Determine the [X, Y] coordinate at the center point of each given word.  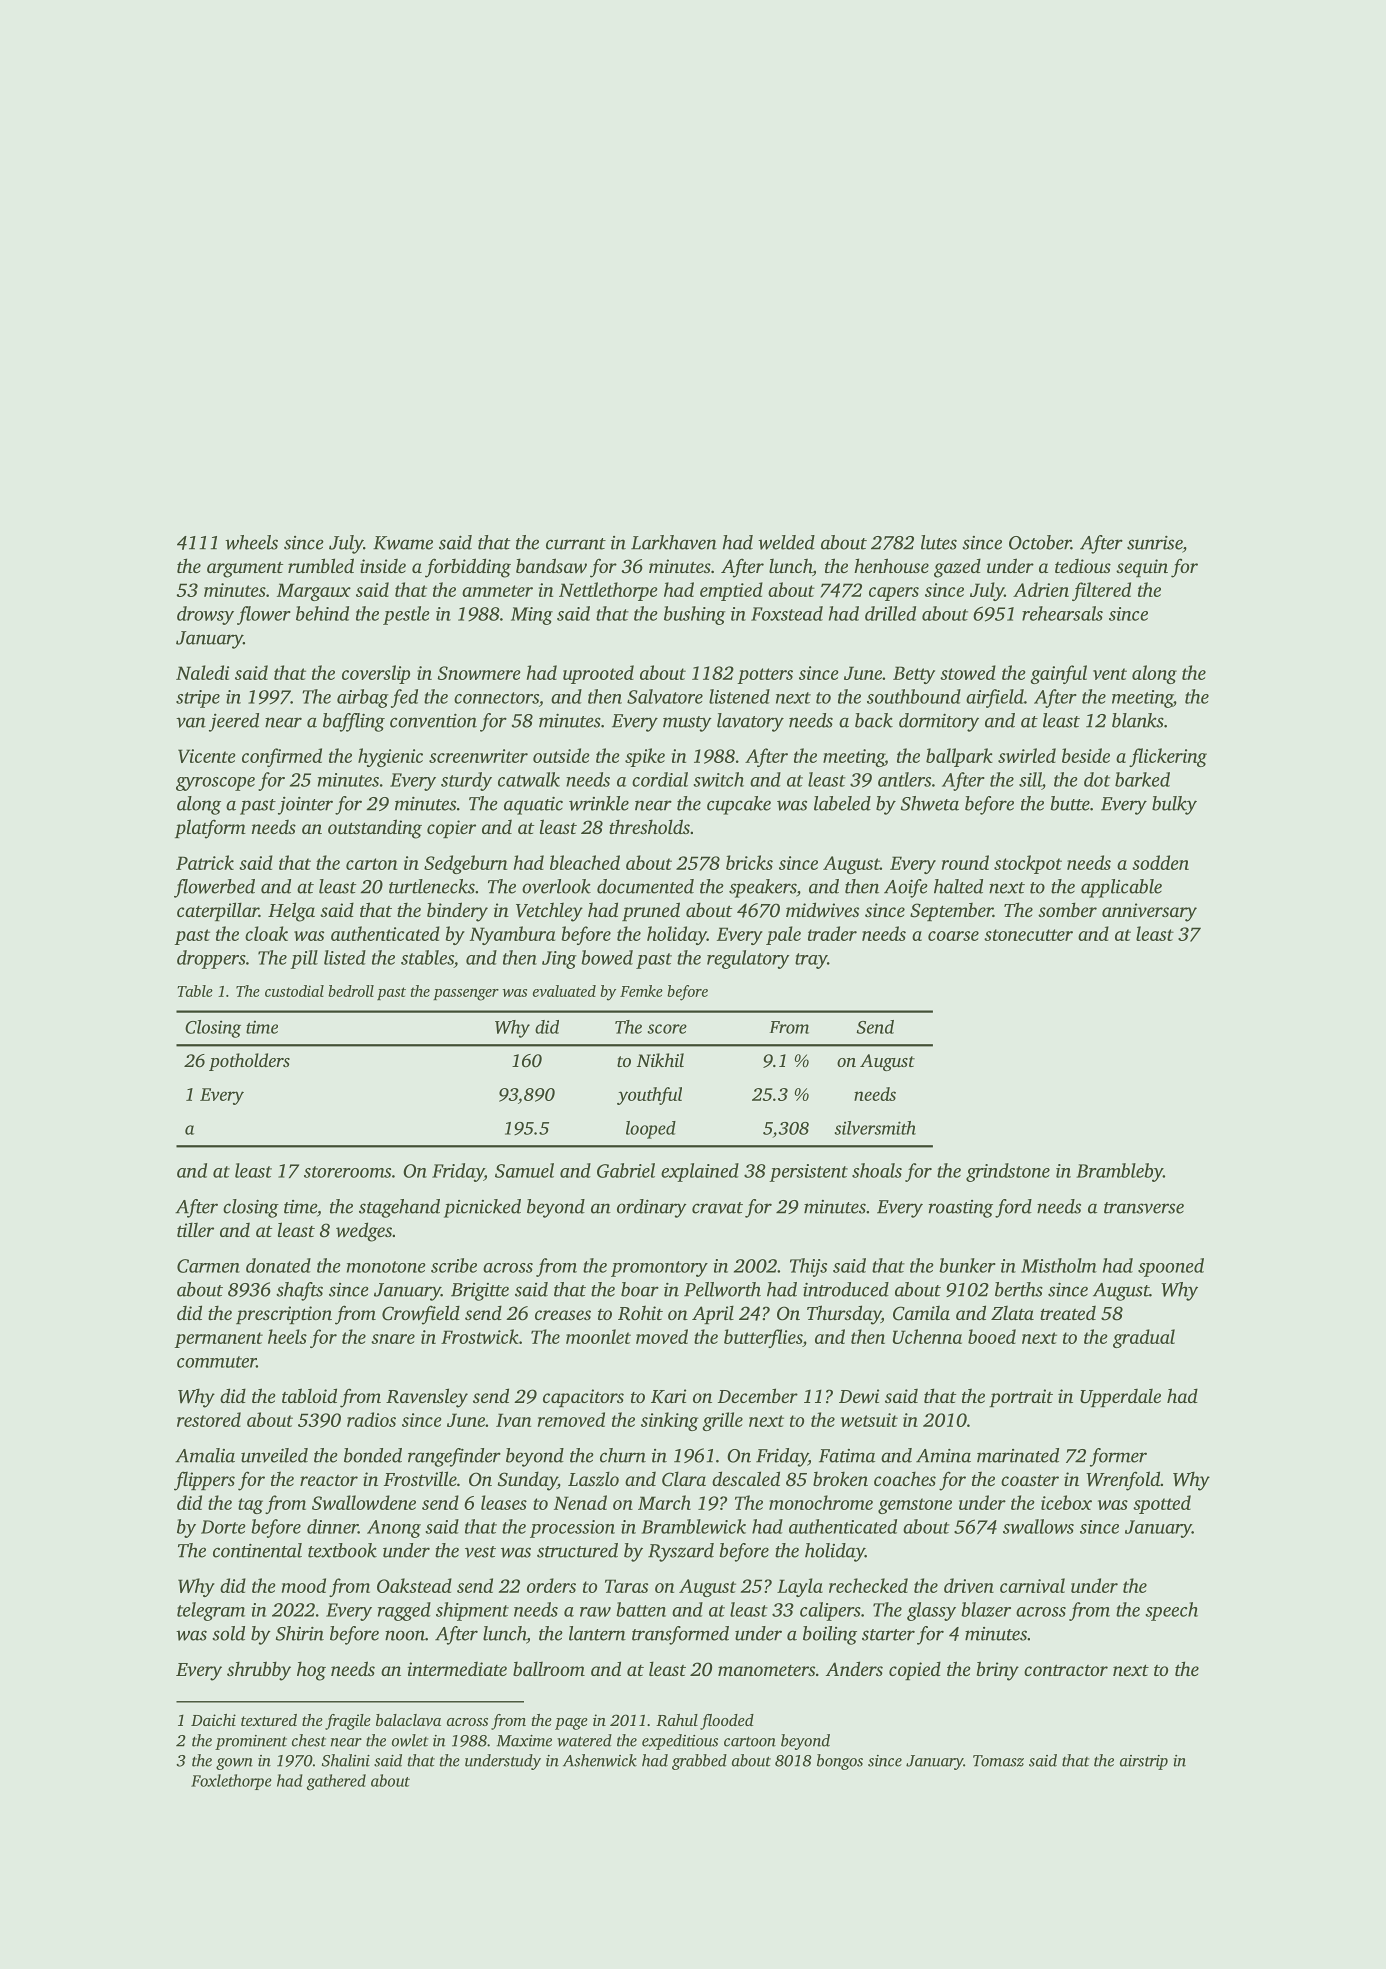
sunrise [1154, 543]
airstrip [1144, 1762]
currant [576, 544]
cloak [266, 933]
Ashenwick [600, 1760]
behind [322, 613]
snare [393, 1339]
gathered [336, 1782]
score [667, 1029]
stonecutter [1028, 935]
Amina [943, 1456]
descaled [746, 1478]
